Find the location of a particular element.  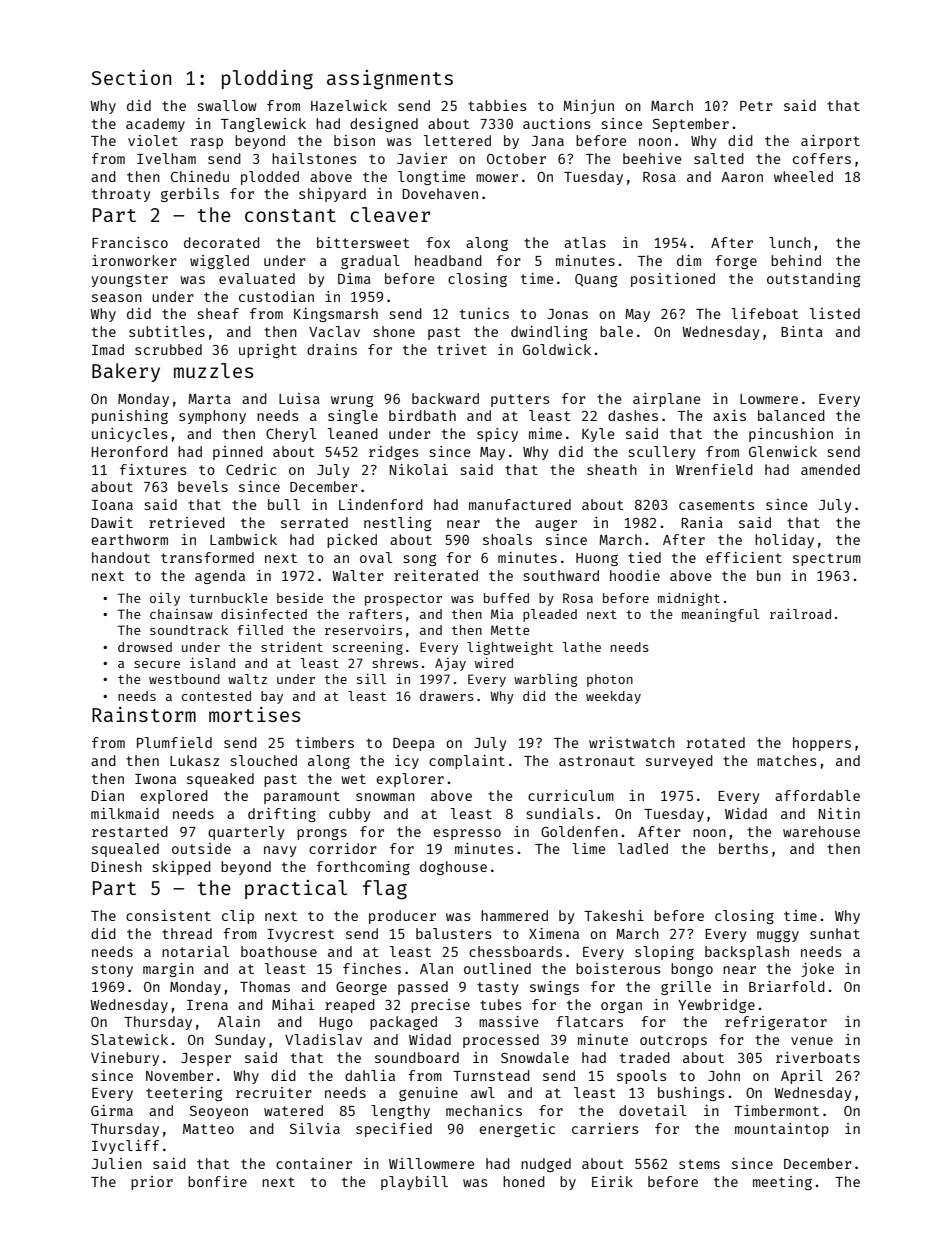

gradual is located at coordinates (370, 262).
